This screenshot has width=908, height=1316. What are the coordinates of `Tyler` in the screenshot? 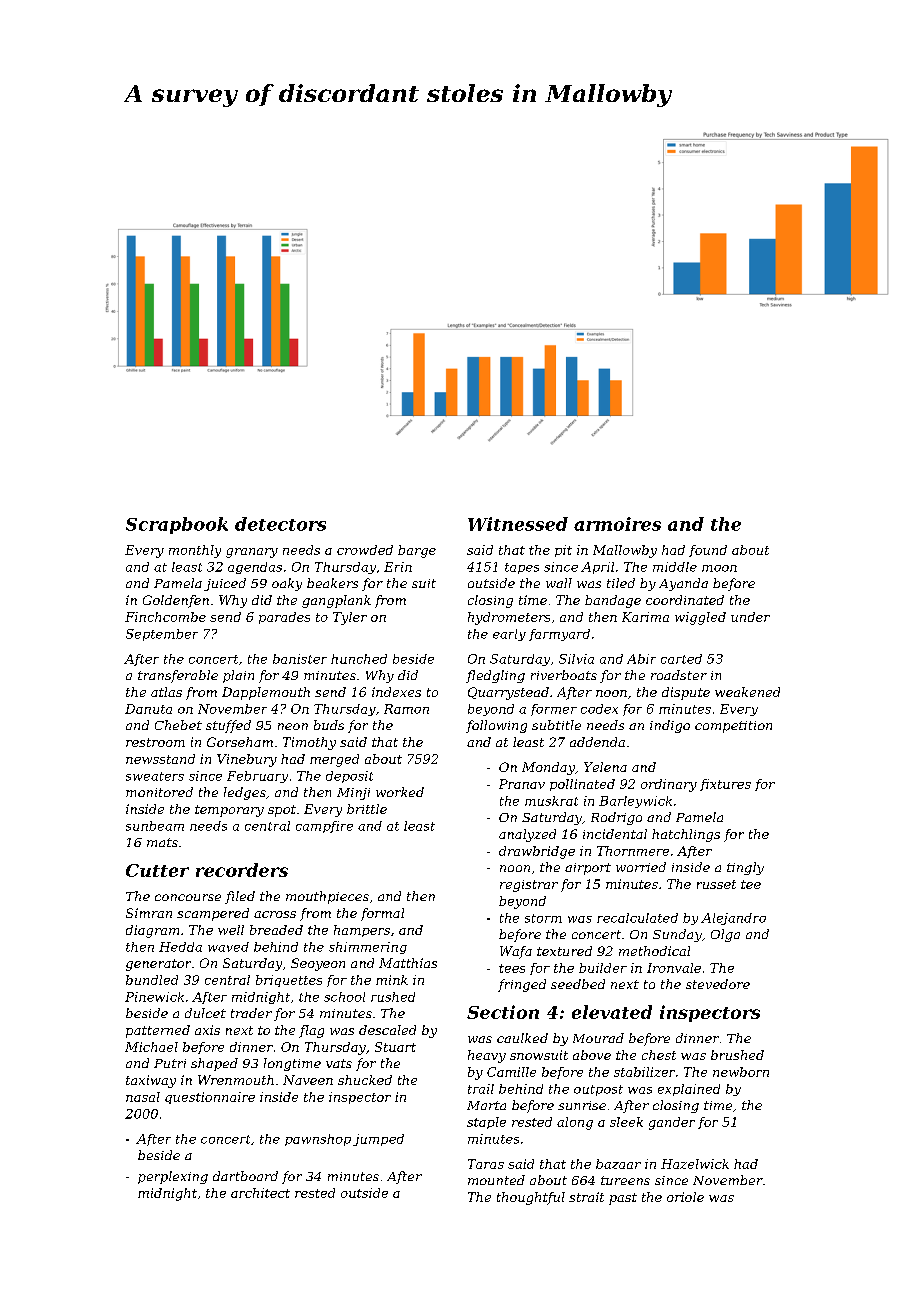 It's located at (350, 618).
